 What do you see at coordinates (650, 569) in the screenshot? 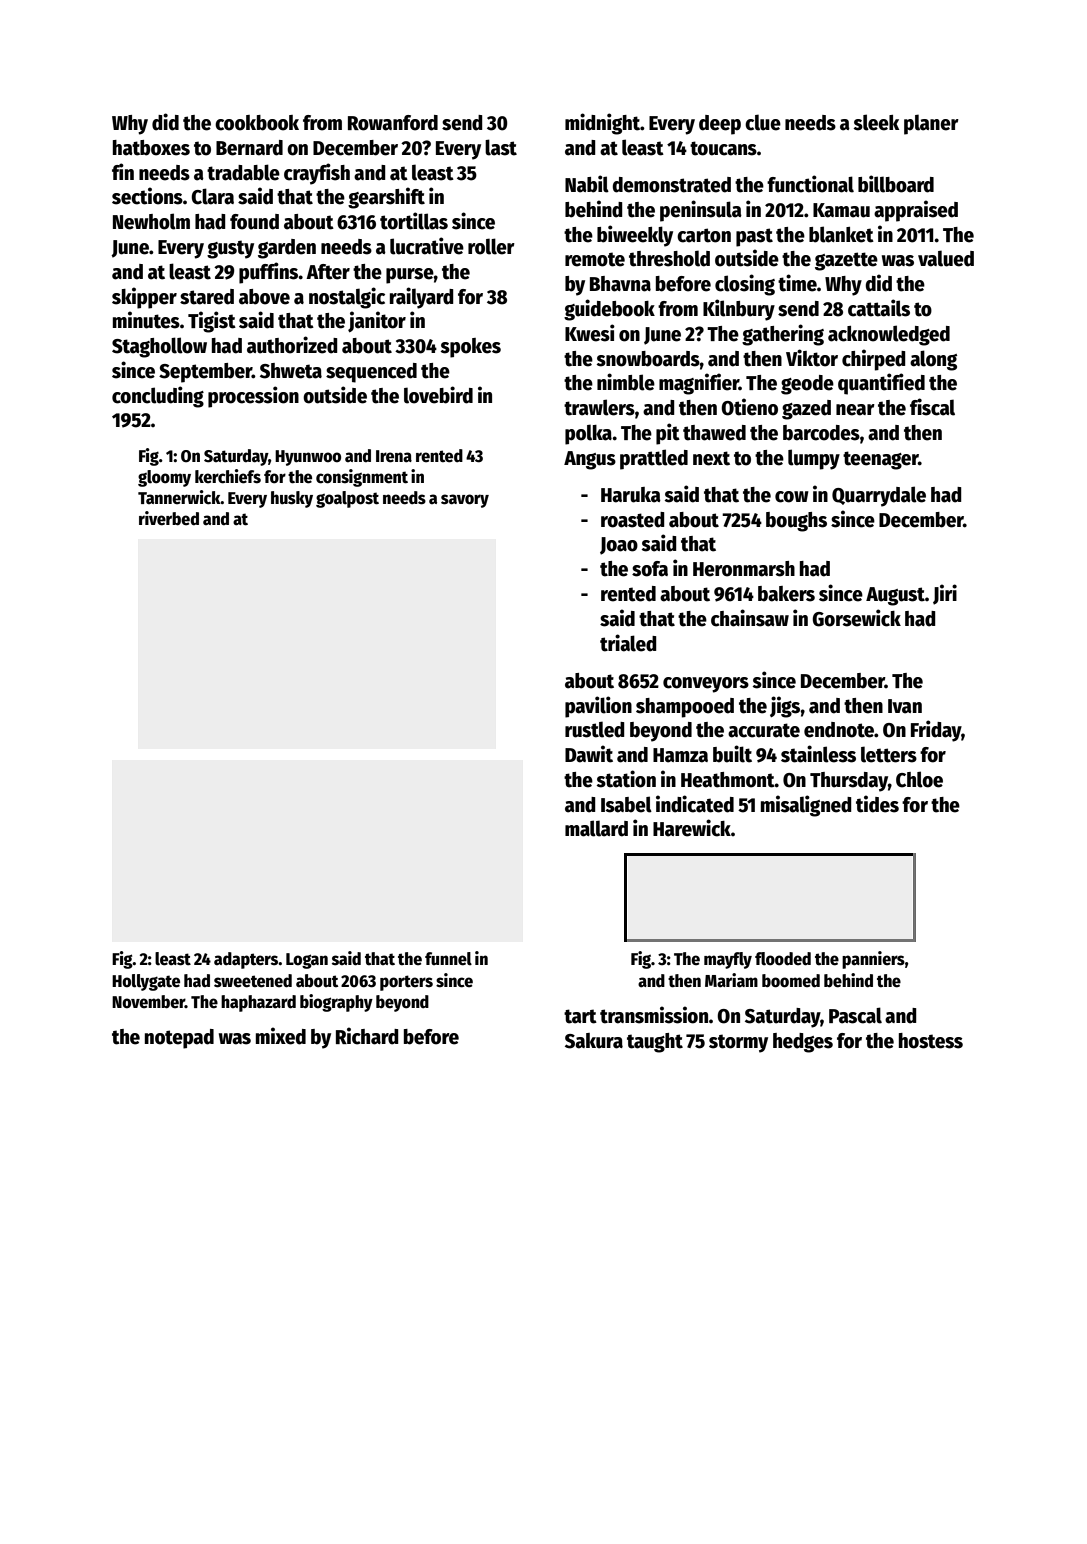
I see `sofa` at bounding box center [650, 569].
